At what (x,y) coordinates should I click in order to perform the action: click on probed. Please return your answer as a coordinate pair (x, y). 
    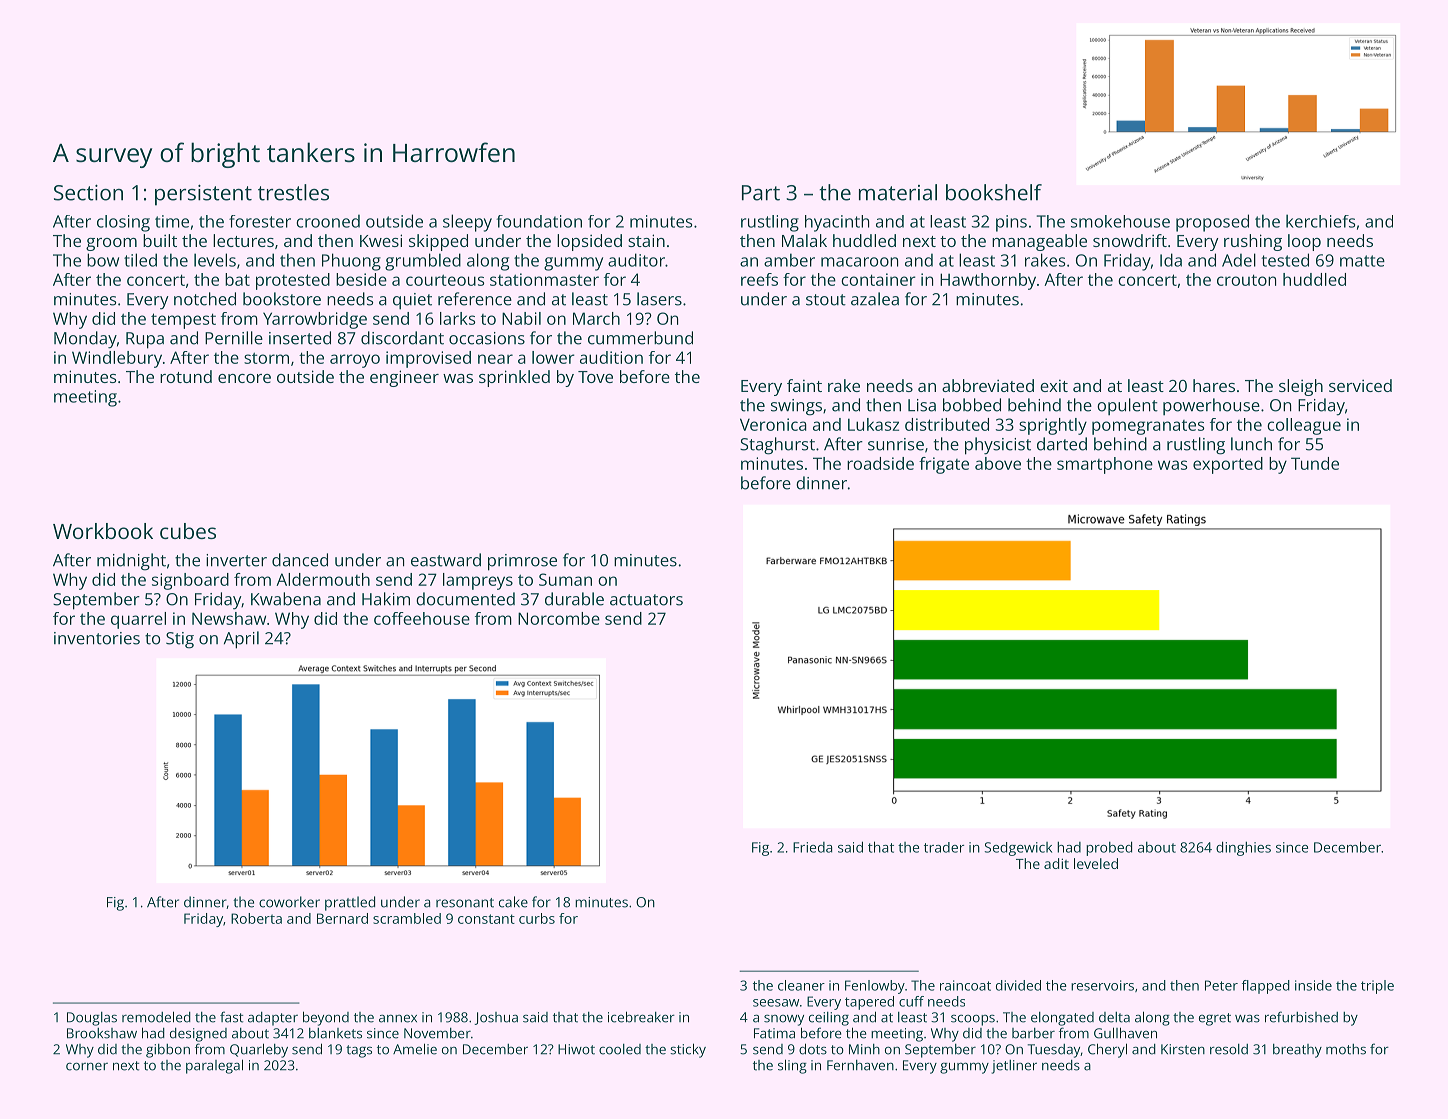
    Looking at the image, I should click on (1109, 848).
